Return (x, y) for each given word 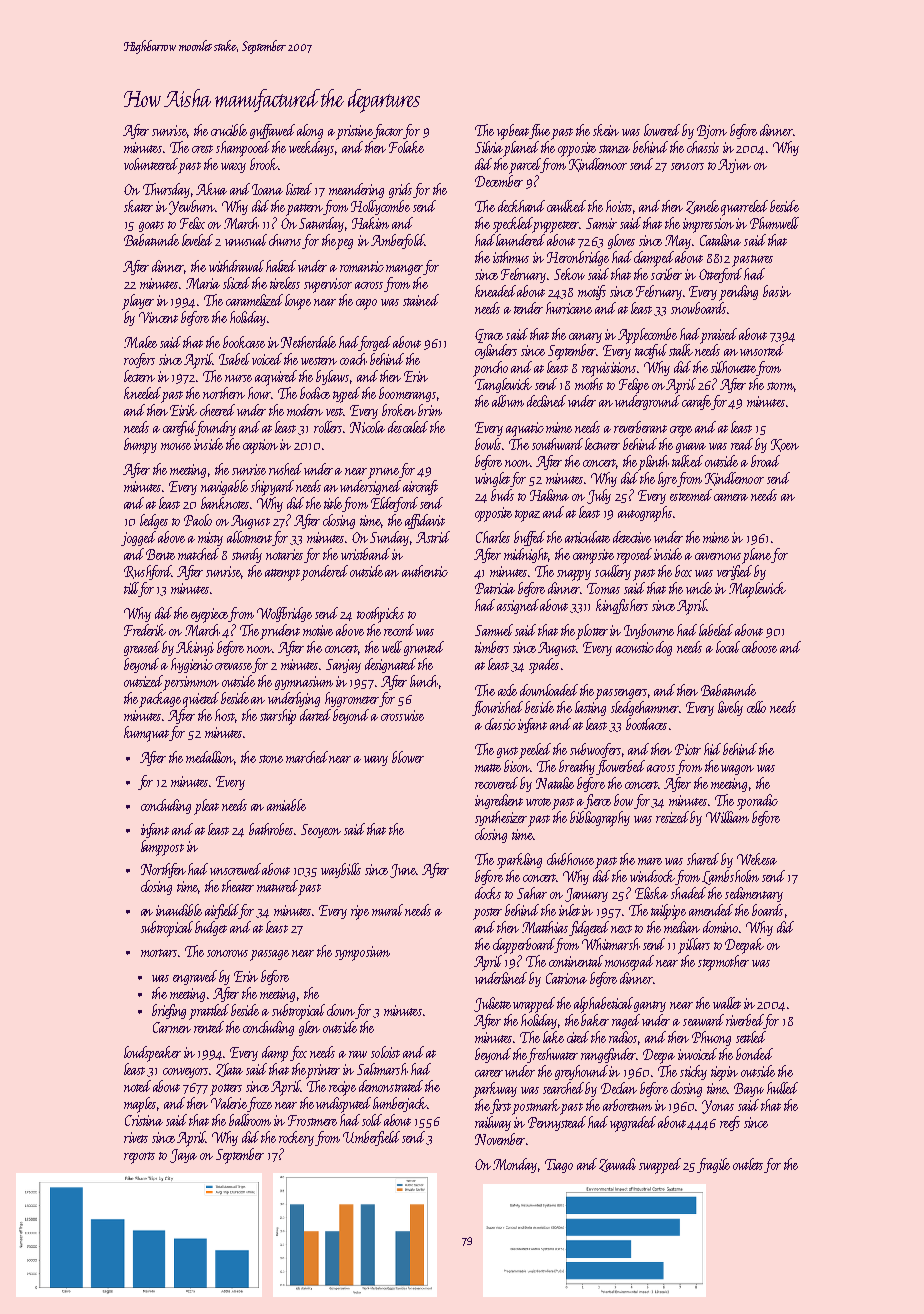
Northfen (163, 870)
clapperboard (524, 946)
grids (400, 190)
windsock (652, 876)
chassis (703, 147)
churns (285, 240)
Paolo (198, 520)
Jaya (183, 1156)
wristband (365, 554)
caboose (759, 647)
